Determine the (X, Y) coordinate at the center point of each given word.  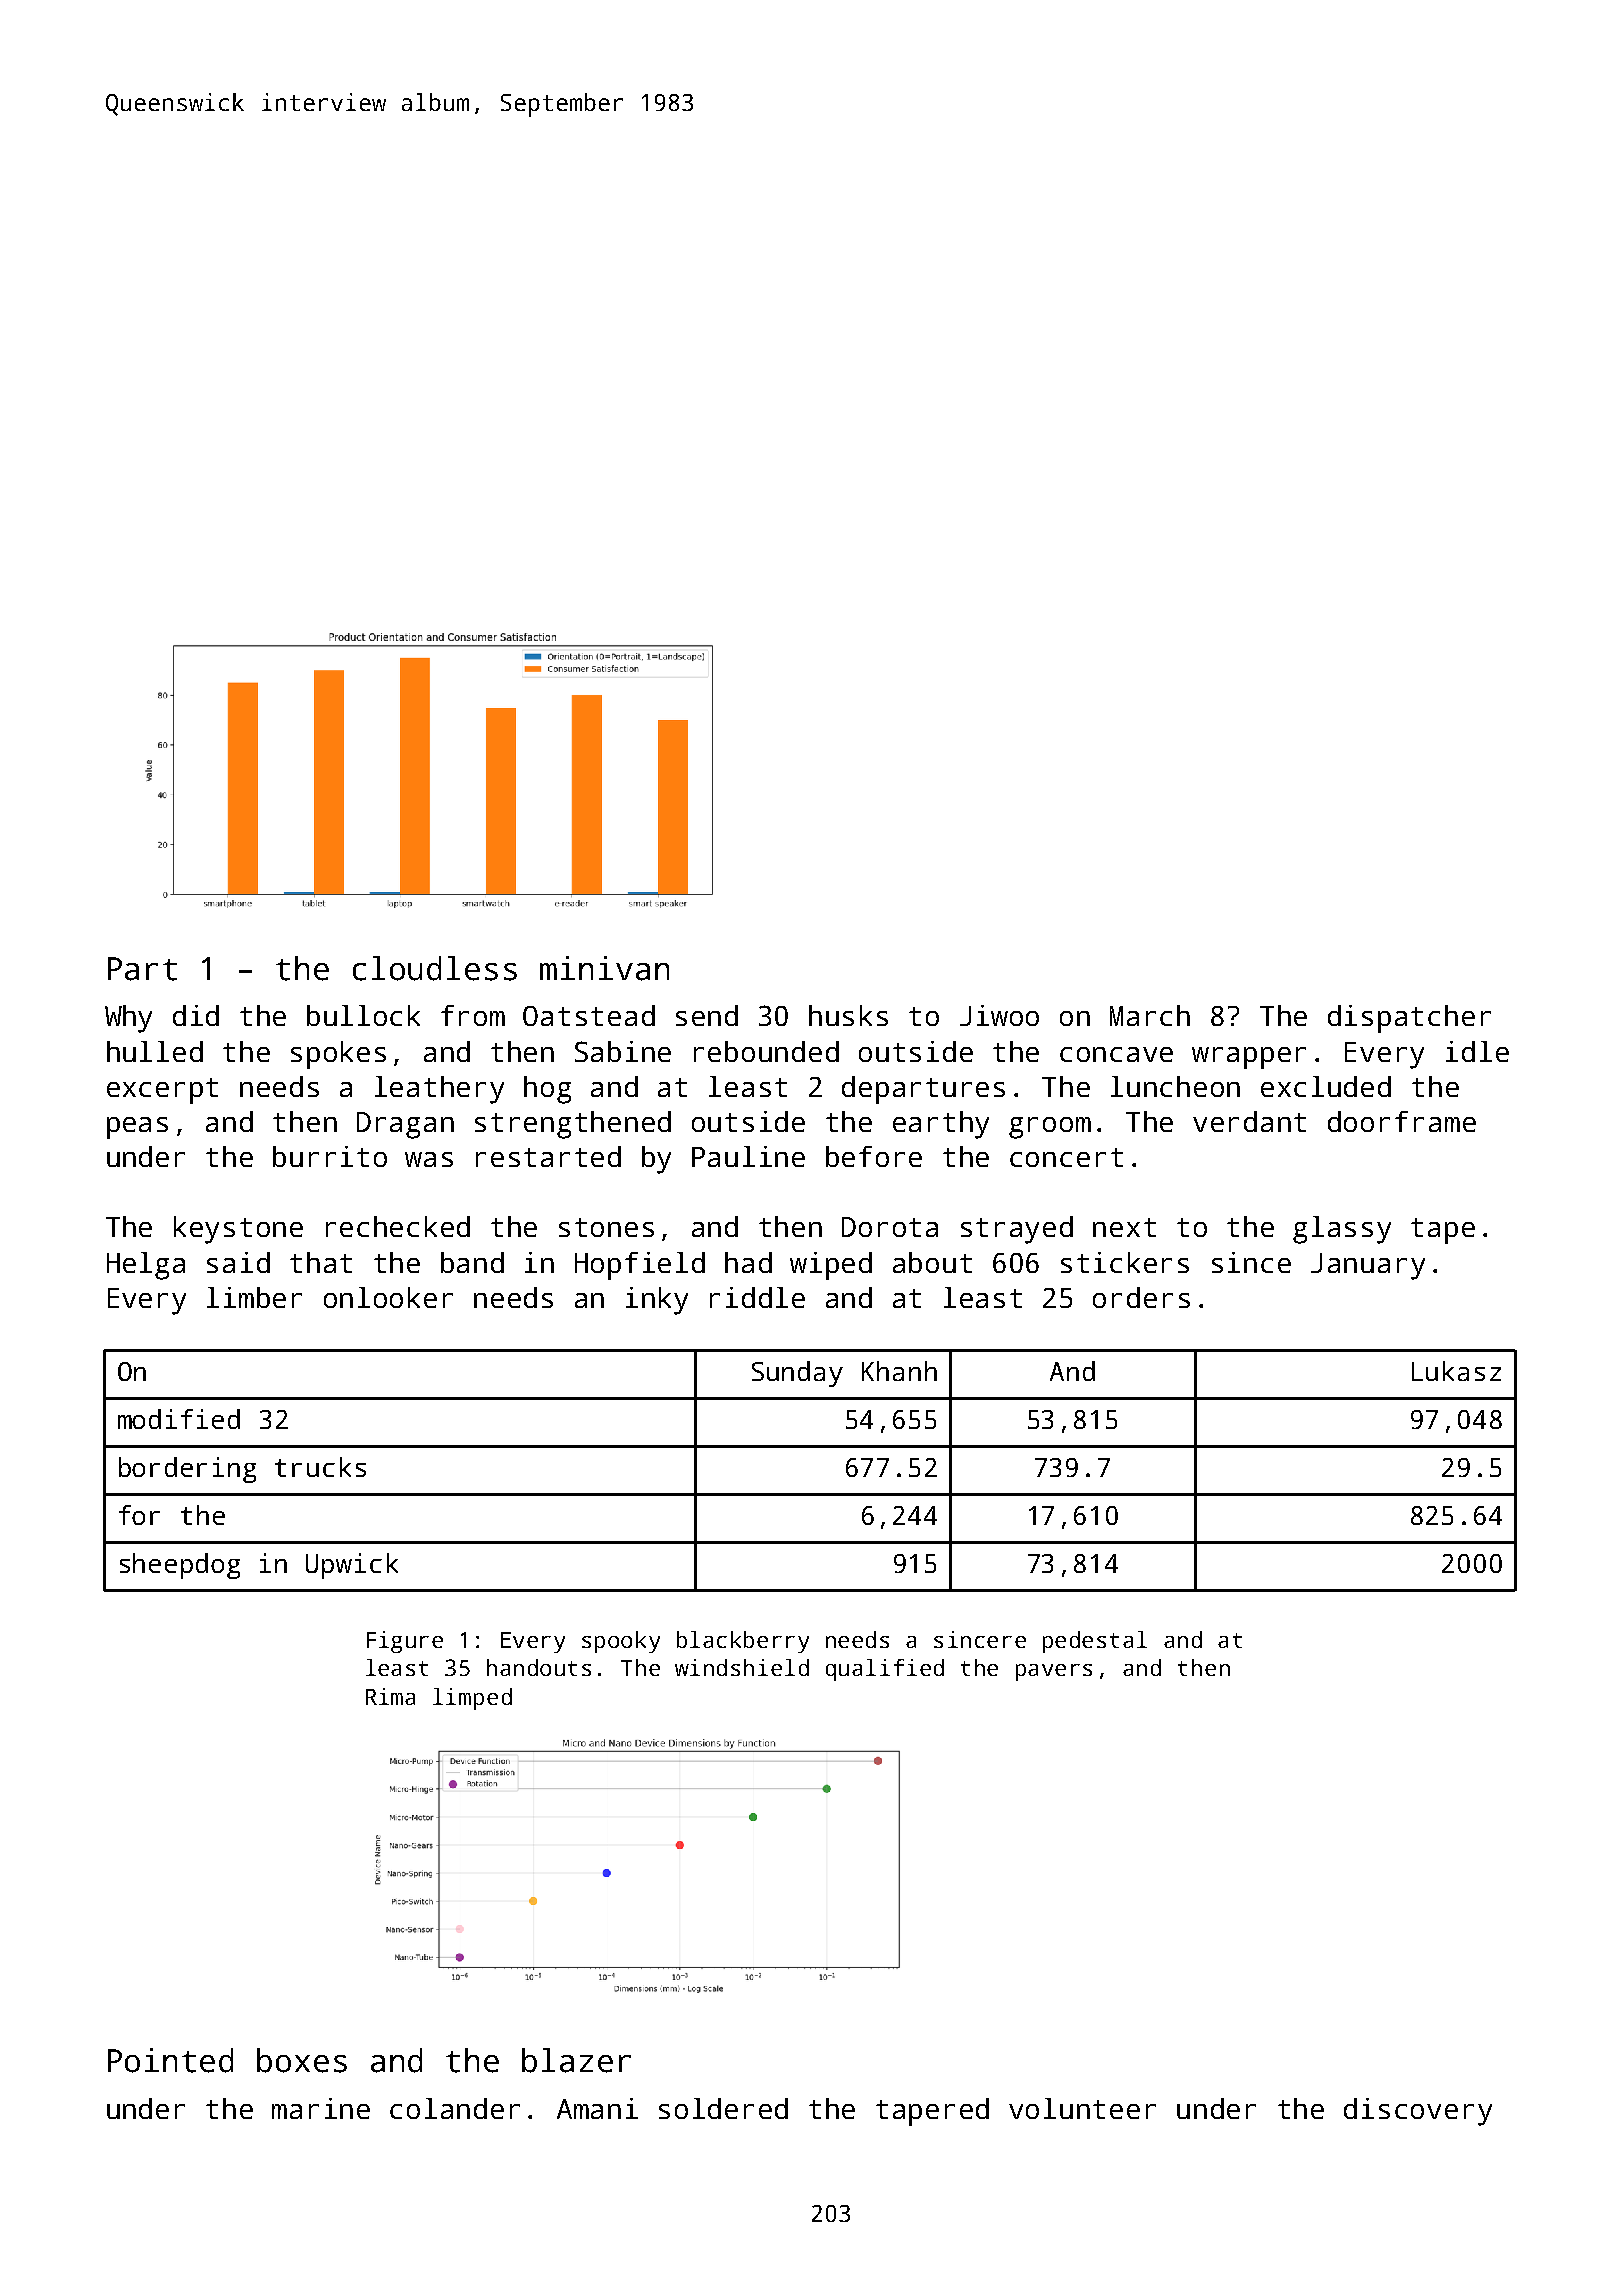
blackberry (743, 1642)
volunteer (1082, 2108)
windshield (742, 1667)
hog (547, 1090)
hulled (155, 1051)
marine (321, 2108)
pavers (1054, 1672)
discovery (1418, 2112)
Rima (390, 1696)
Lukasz (1456, 1371)
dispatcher (1409, 1019)
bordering (187, 1470)
